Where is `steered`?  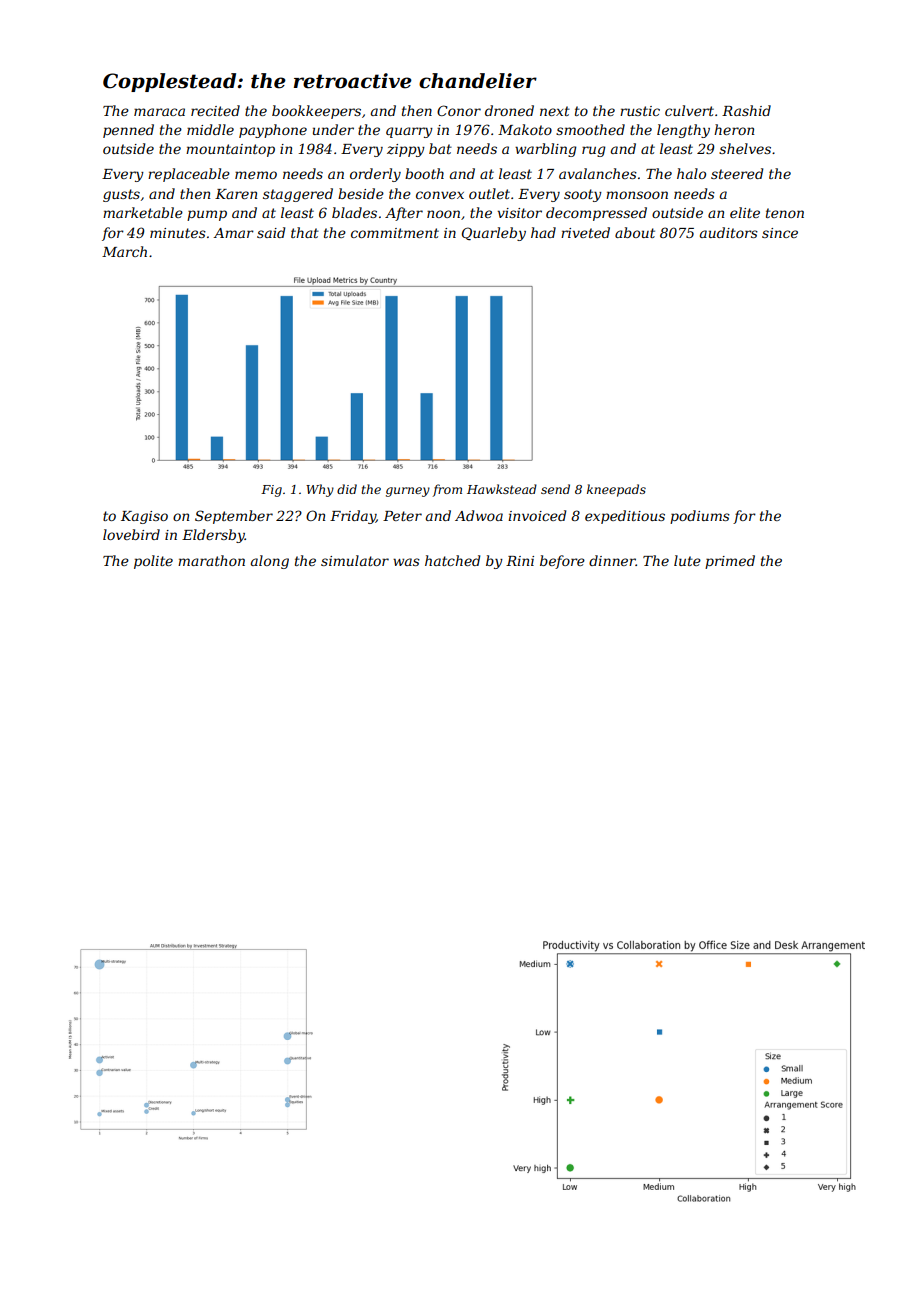
steered is located at coordinates (737, 173).
